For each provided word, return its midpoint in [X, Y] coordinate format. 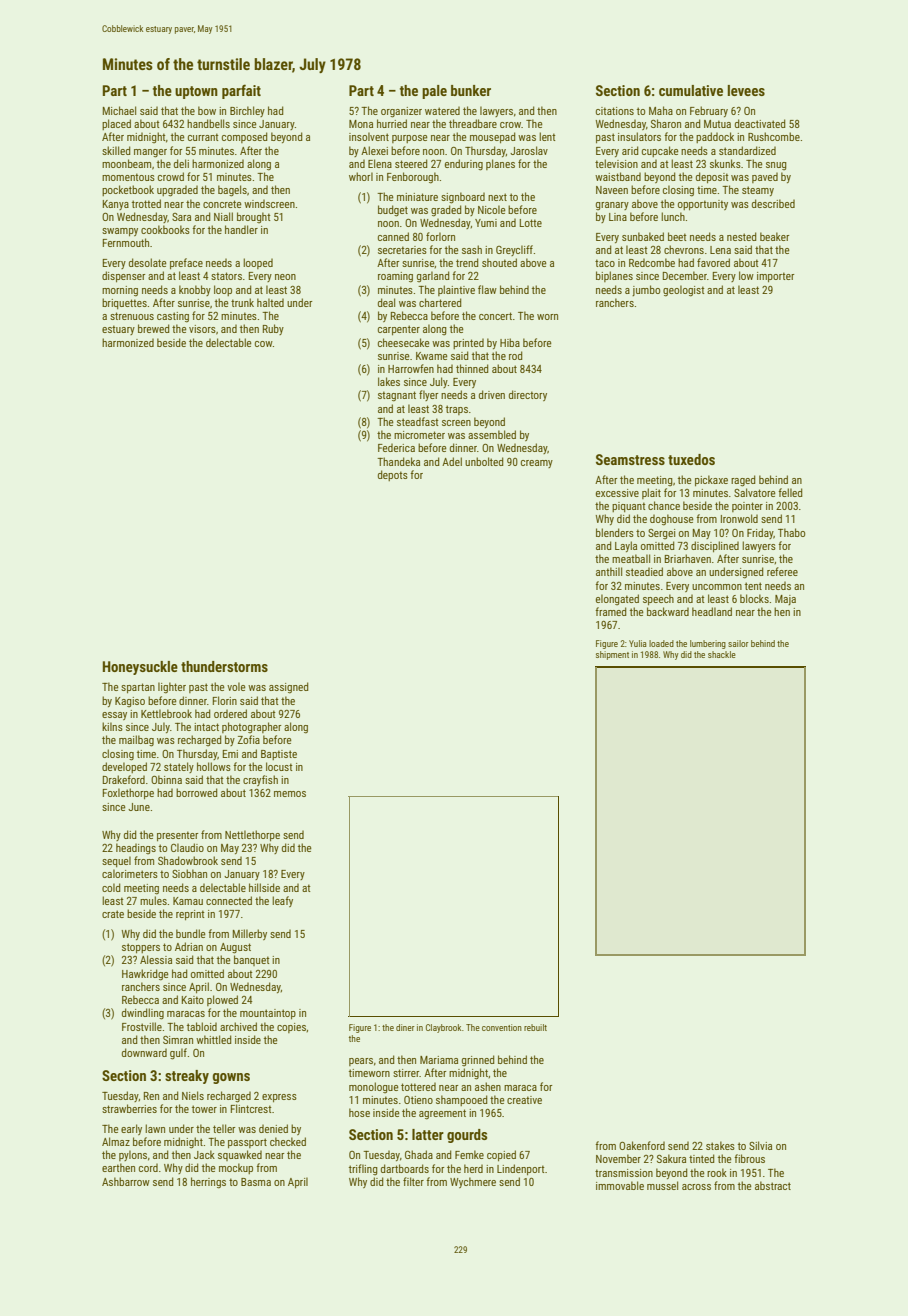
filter [413, 1181]
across [696, 1187]
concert [495, 316]
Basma [256, 1182]
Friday [760, 533]
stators [226, 276]
